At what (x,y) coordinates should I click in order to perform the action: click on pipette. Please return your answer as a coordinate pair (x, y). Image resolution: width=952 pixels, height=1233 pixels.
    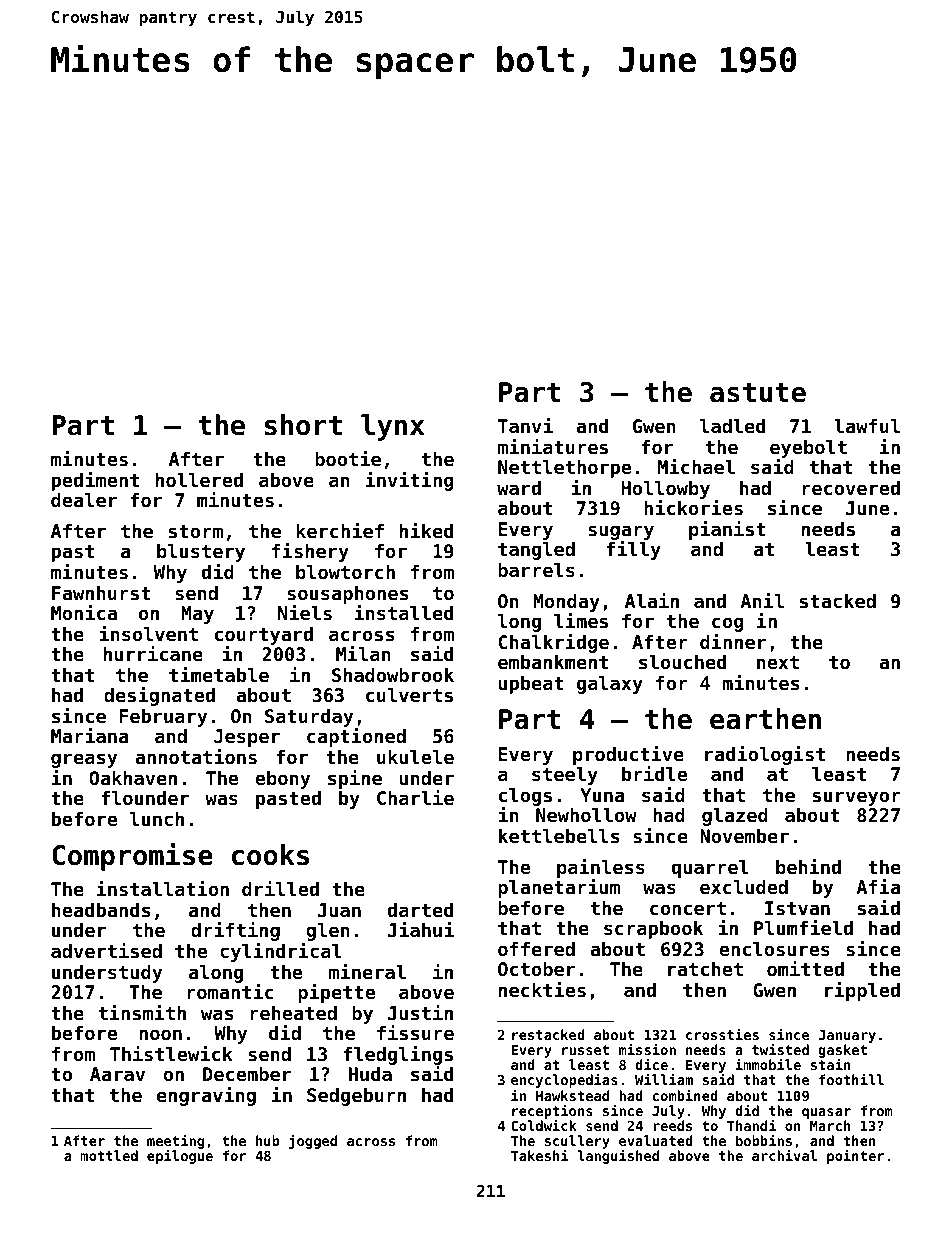
    Looking at the image, I should click on (336, 993).
